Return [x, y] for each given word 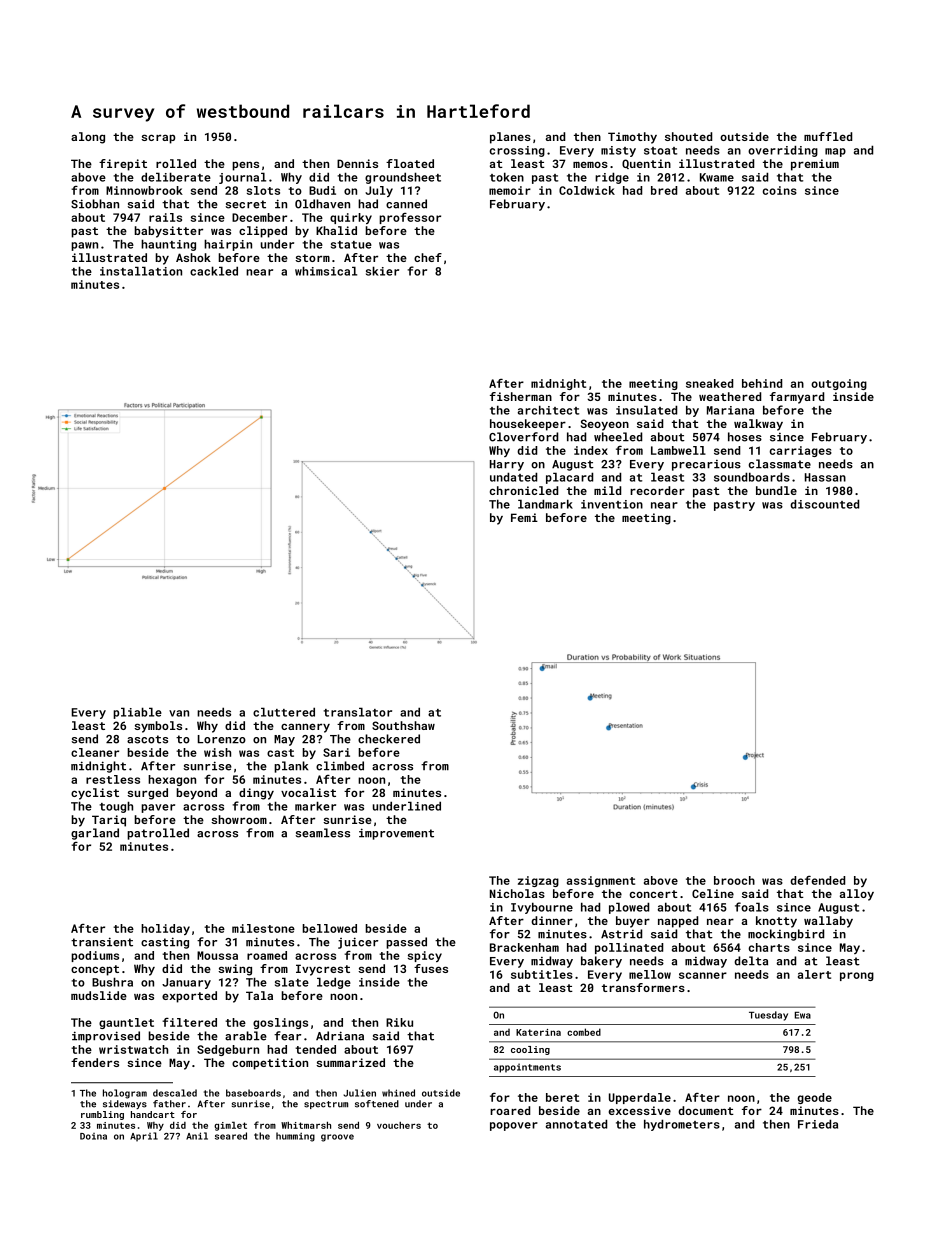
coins [780, 190]
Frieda [818, 1124]
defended [817, 880]
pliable [137, 713]
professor [410, 218]
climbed [340, 766]
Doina [93, 1136]
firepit [123, 165]
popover [514, 1126]
